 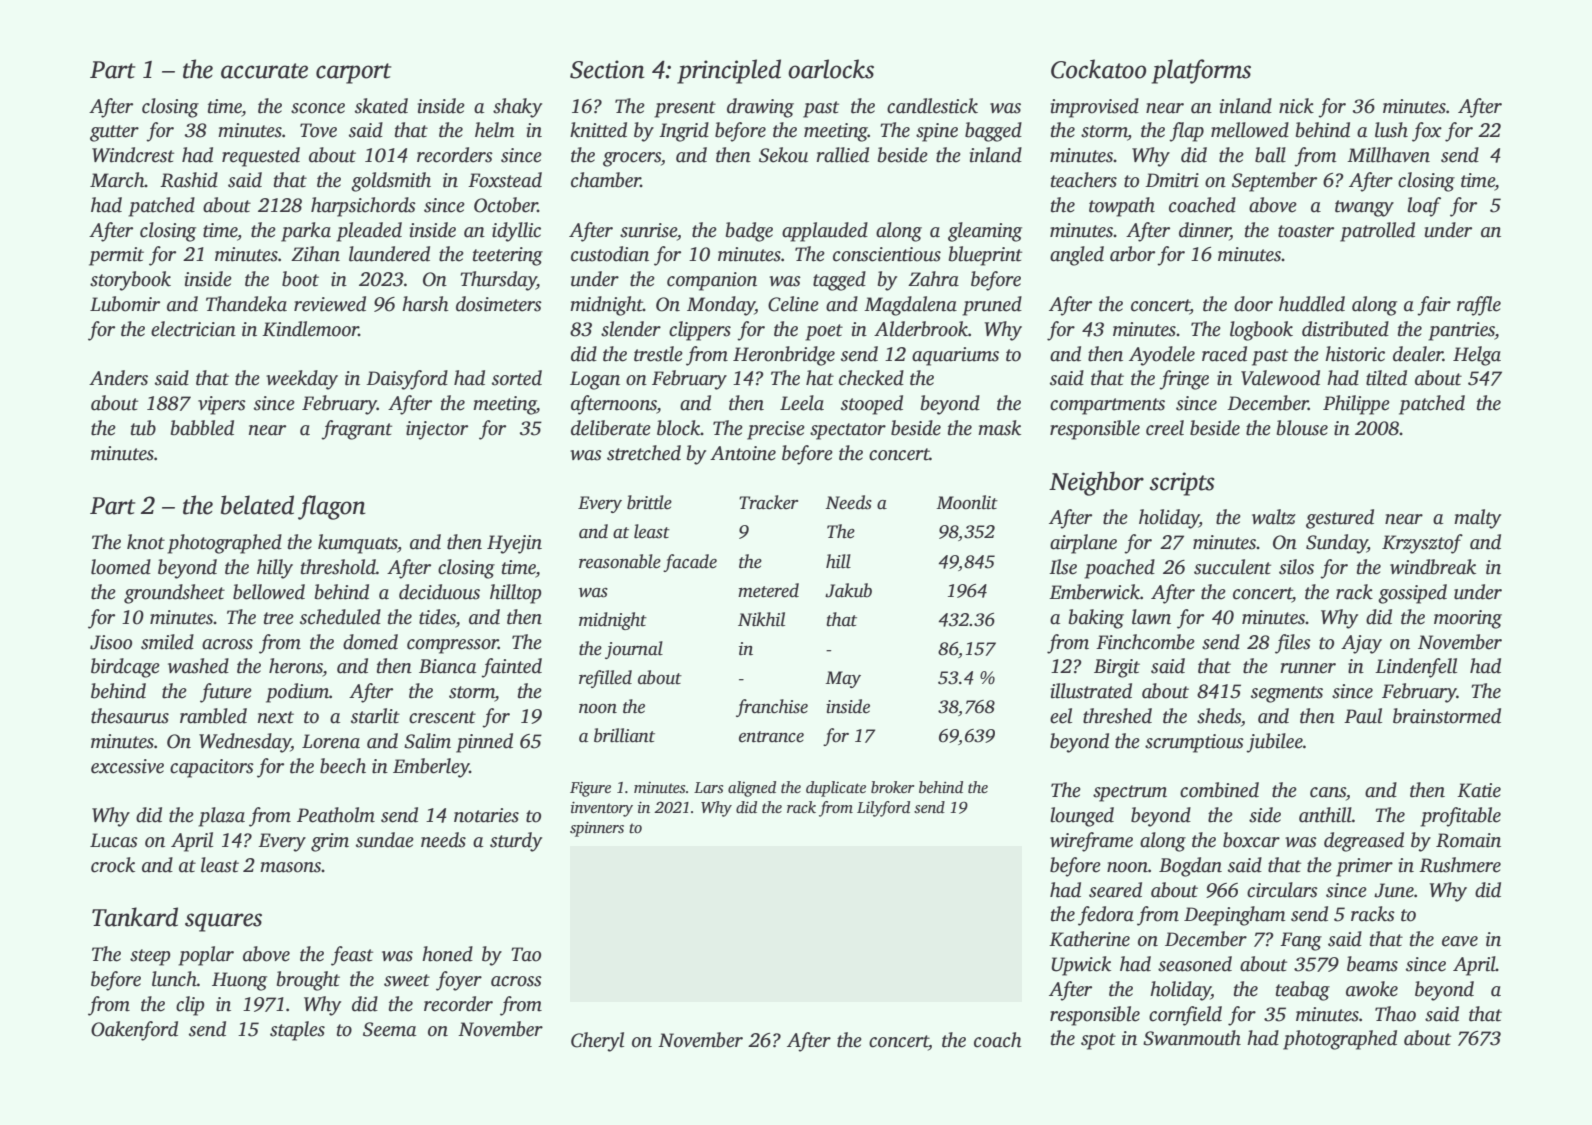 I want to click on Cheryl, so click(x=597, y=1042).
